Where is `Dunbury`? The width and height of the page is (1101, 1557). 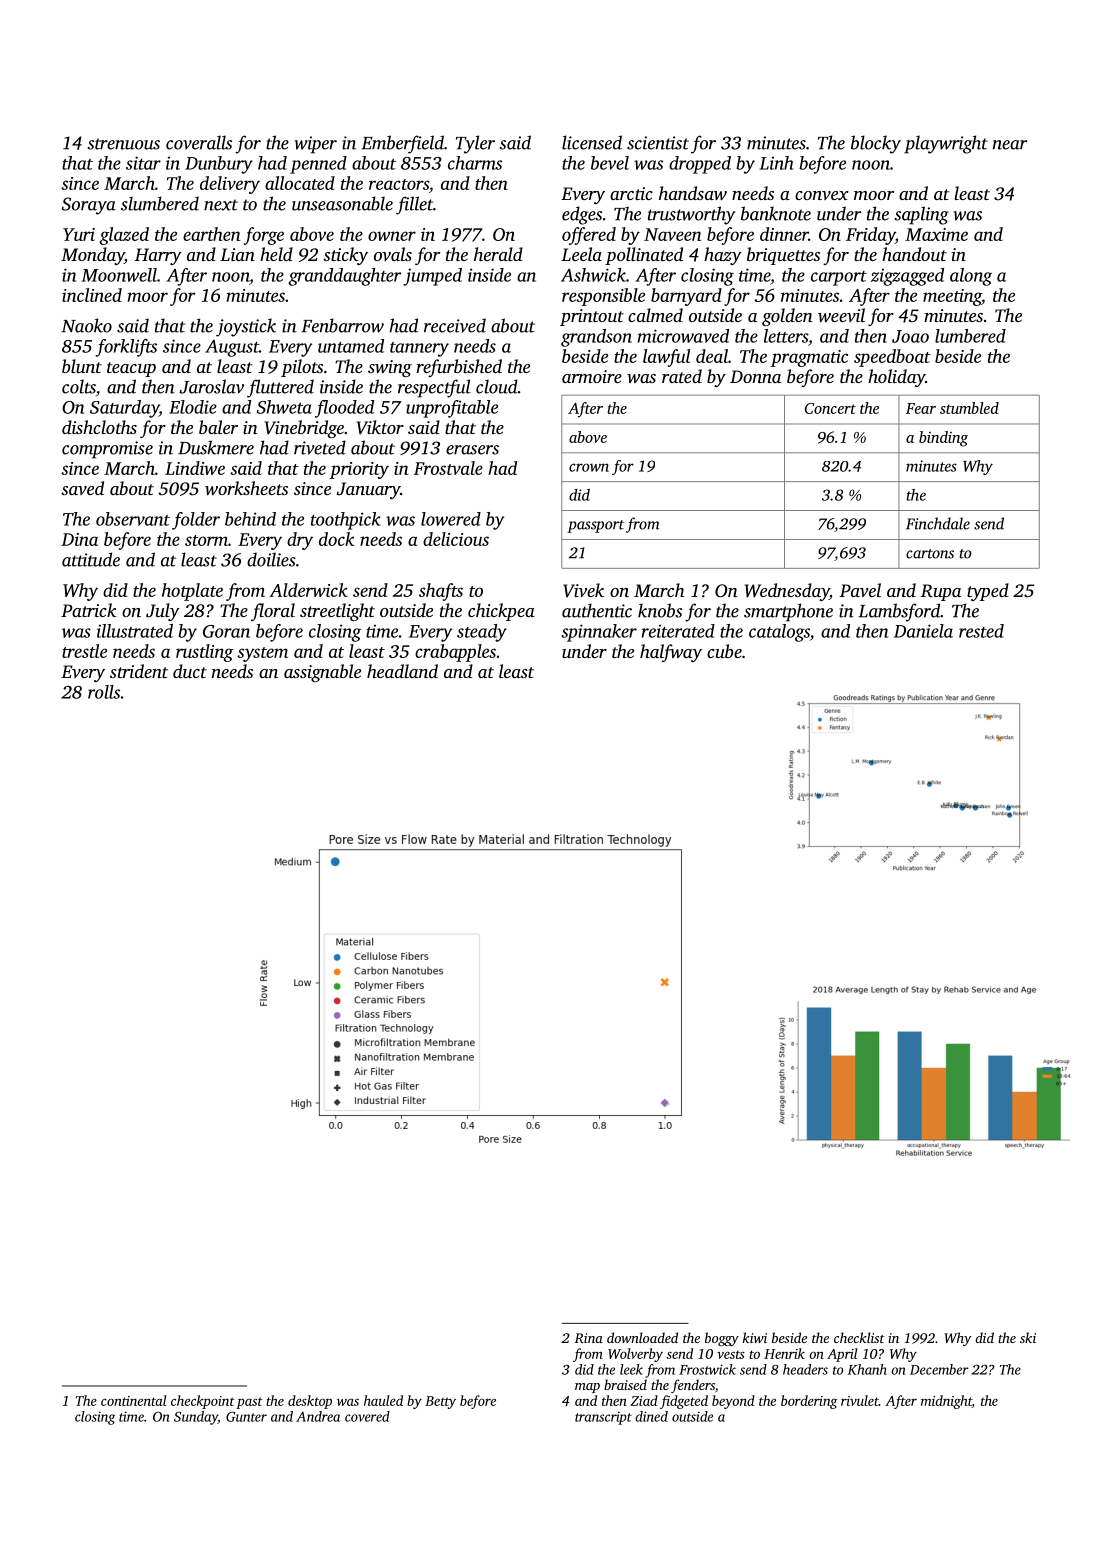
Dunbury is located at coordinates (219, 165).
